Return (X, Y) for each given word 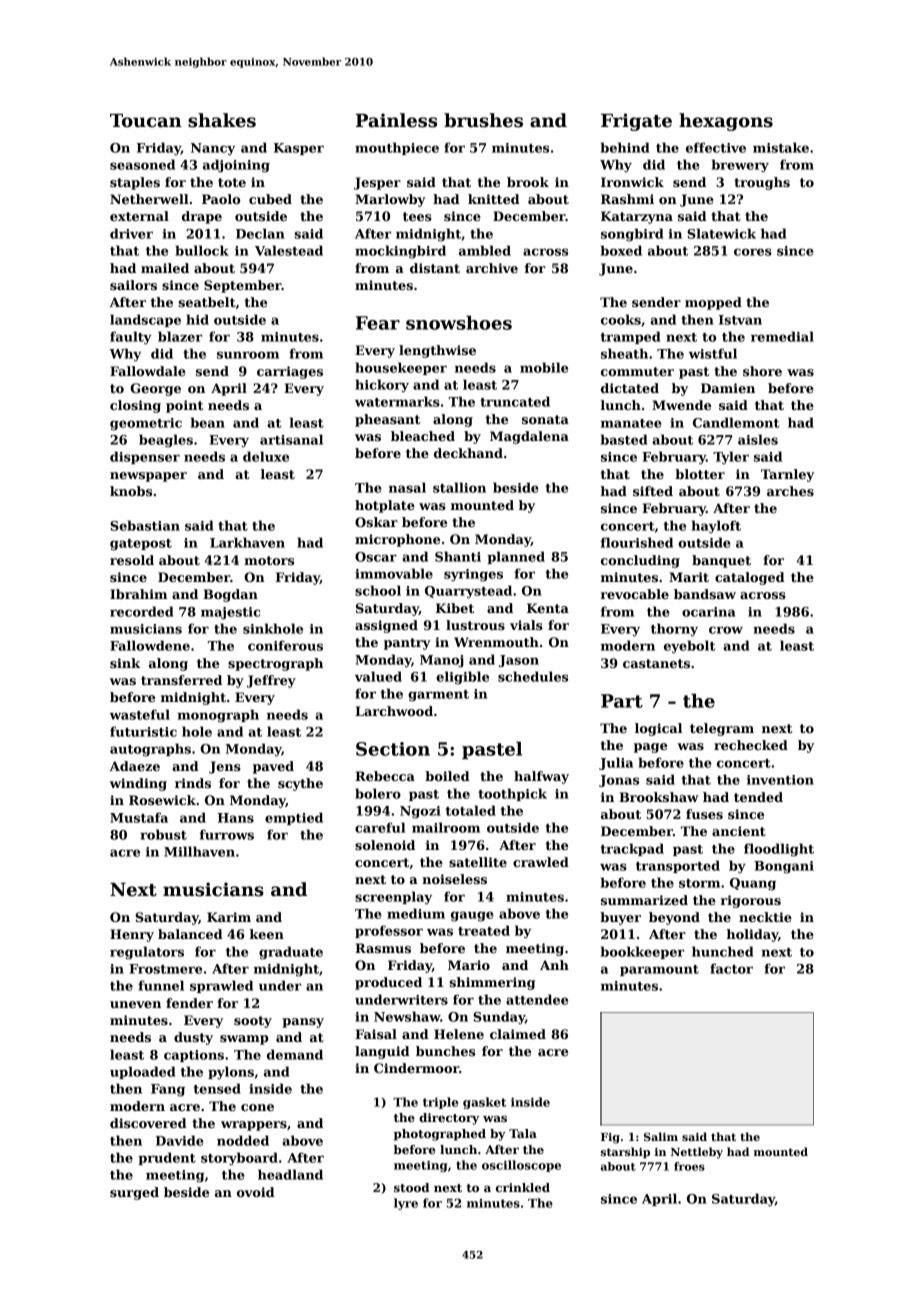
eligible (462, 678)
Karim (229, 917)
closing (135, 406)
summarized (644, 900)
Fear (378, 323)
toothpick (512, 794)
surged (134, 1193)
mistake (781, 147)
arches (790, 491)
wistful (713, 353)
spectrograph (275, 664)
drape (202, 217)
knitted (494, 199)
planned (516, 557)
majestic (230, 613)
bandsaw (705, 594)
